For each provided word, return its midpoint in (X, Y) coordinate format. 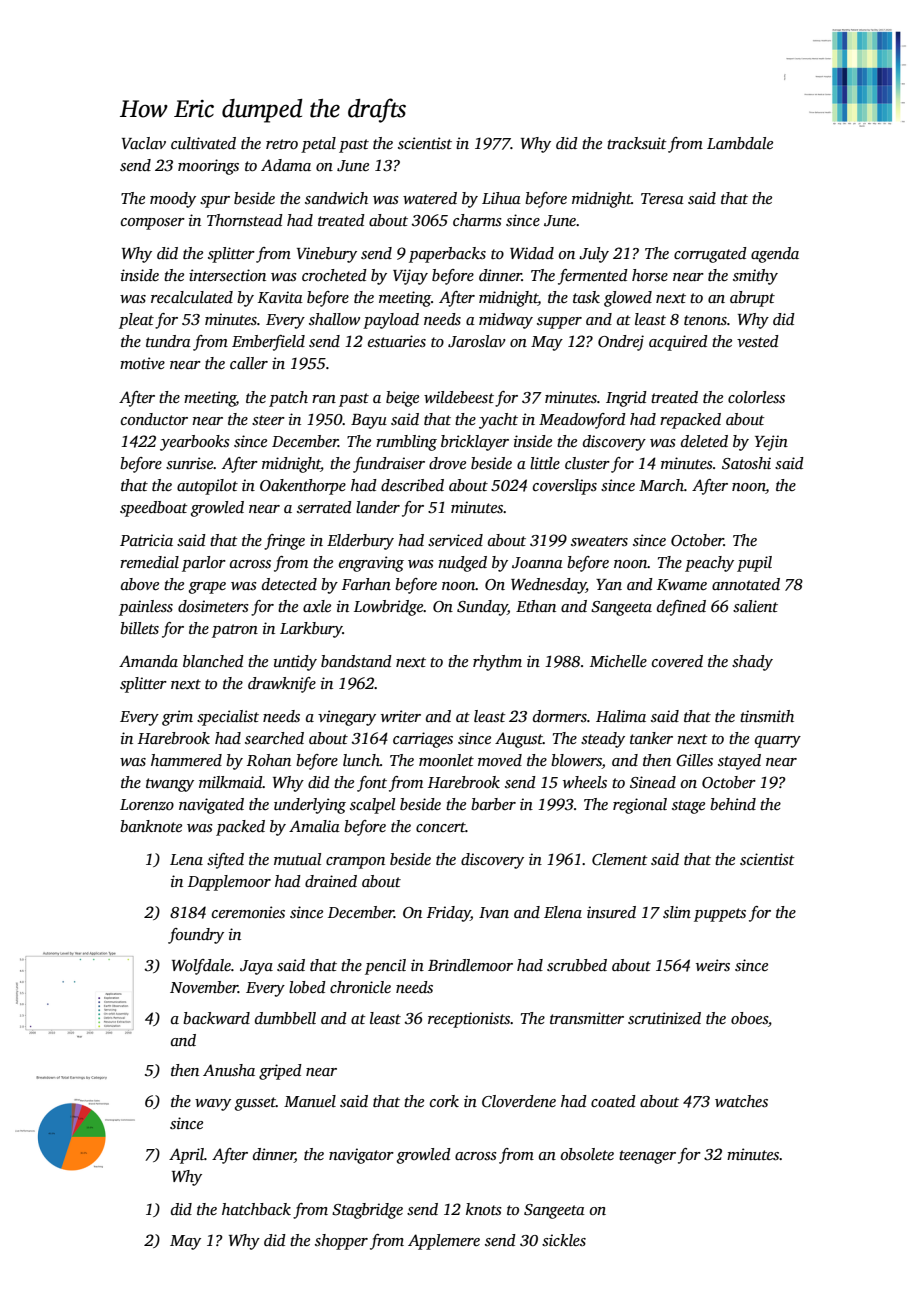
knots (484, 1209)
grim (177, 718)
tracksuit (637, 143)
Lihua (501, 198)
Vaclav (144, 143)
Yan (609, 584)
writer (401, 716)
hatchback (256, 1209)
